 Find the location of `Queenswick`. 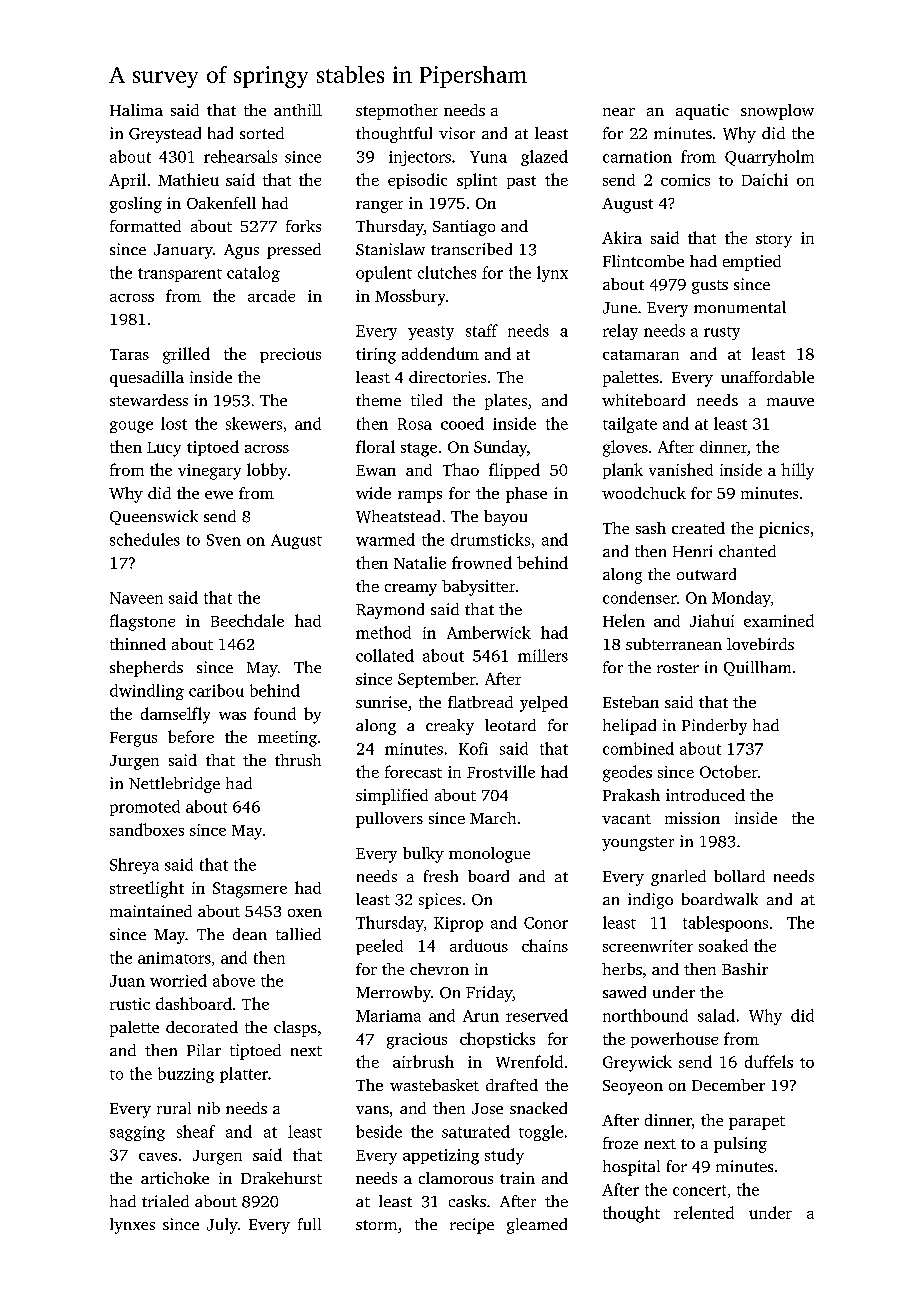

Queenswick is located at coordinates (154, 517).
